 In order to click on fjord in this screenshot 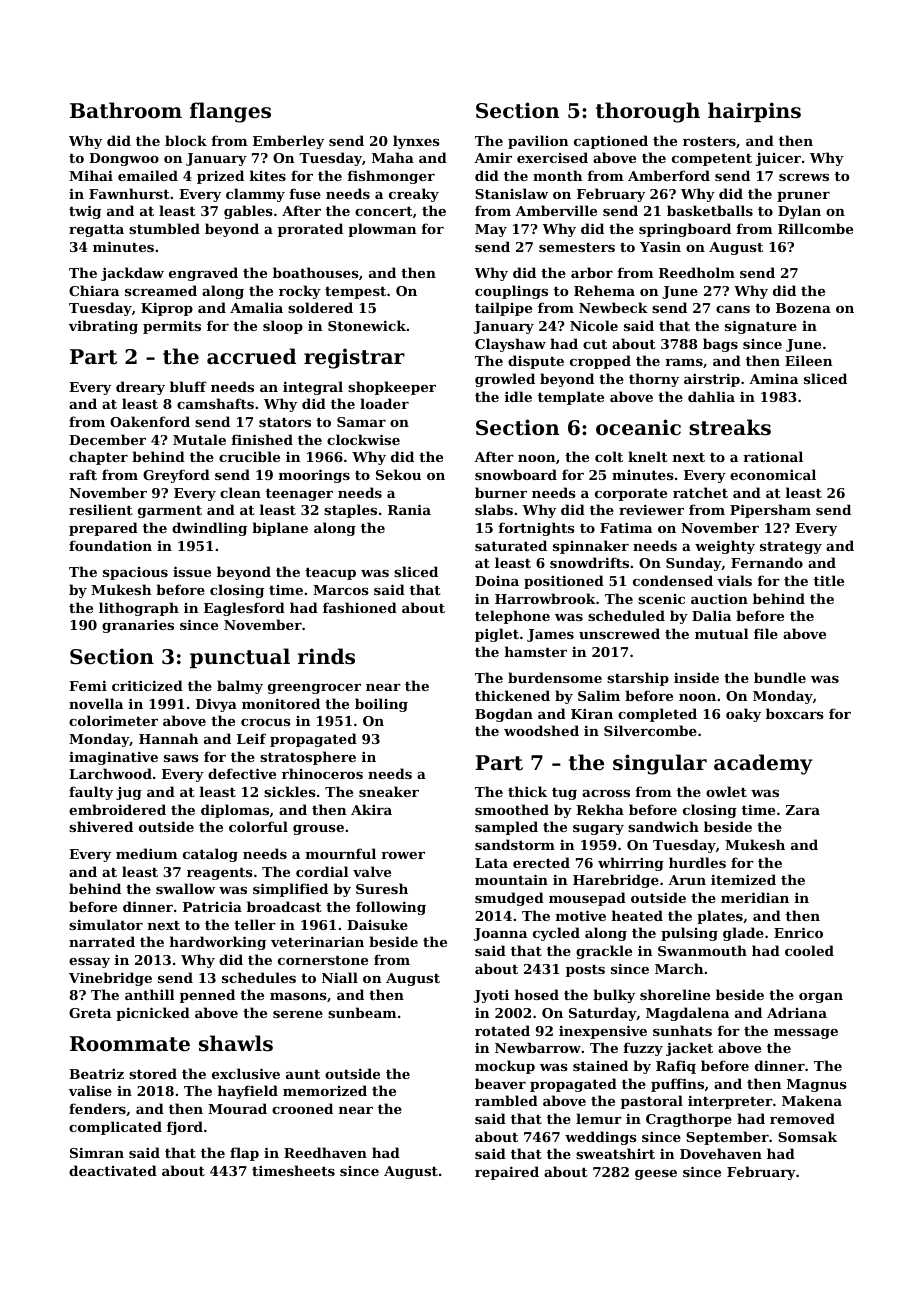, I will do `click(185, 1128)`.
